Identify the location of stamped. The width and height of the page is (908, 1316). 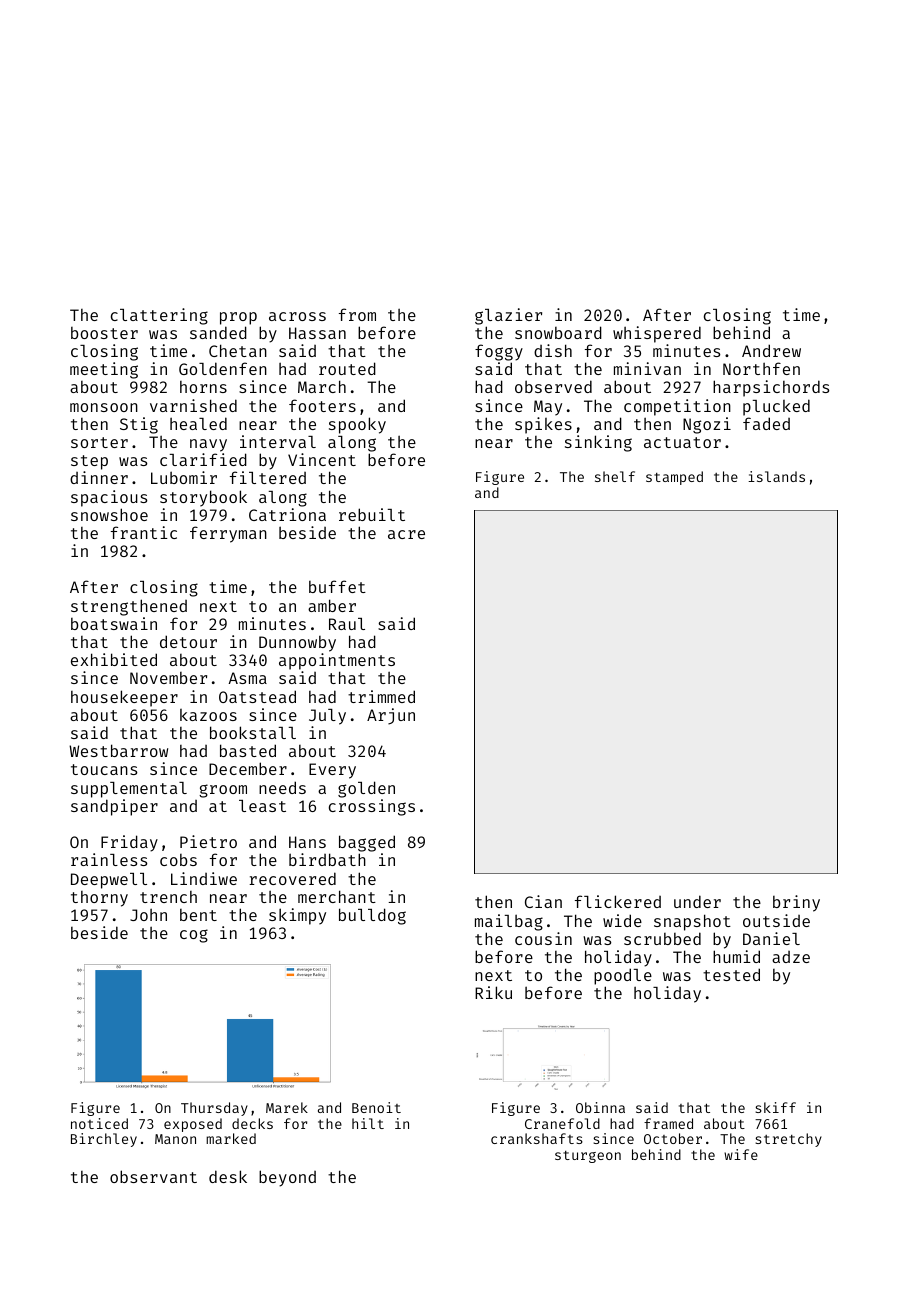
(674, 478).
